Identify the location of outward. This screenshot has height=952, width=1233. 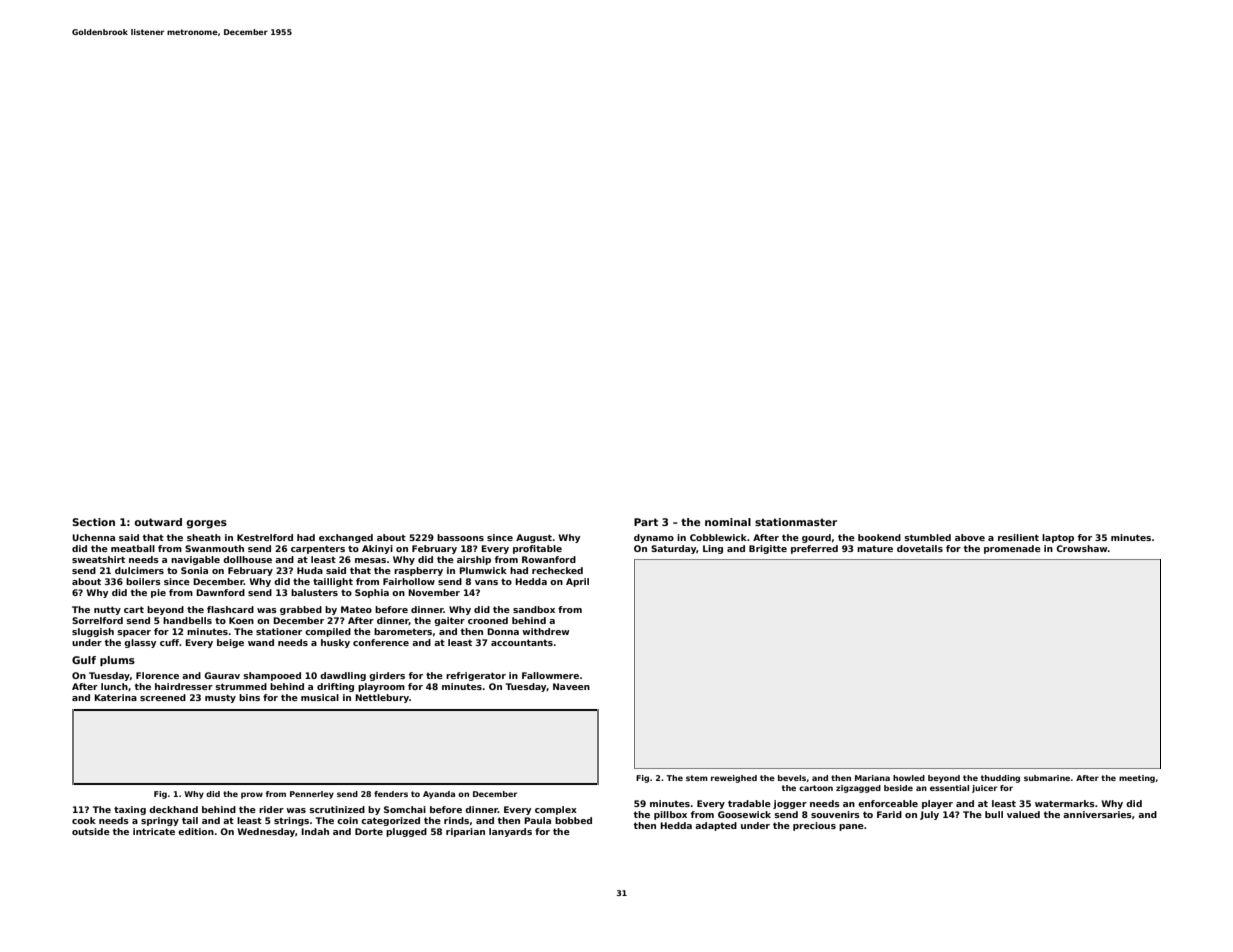
(158, 522).
